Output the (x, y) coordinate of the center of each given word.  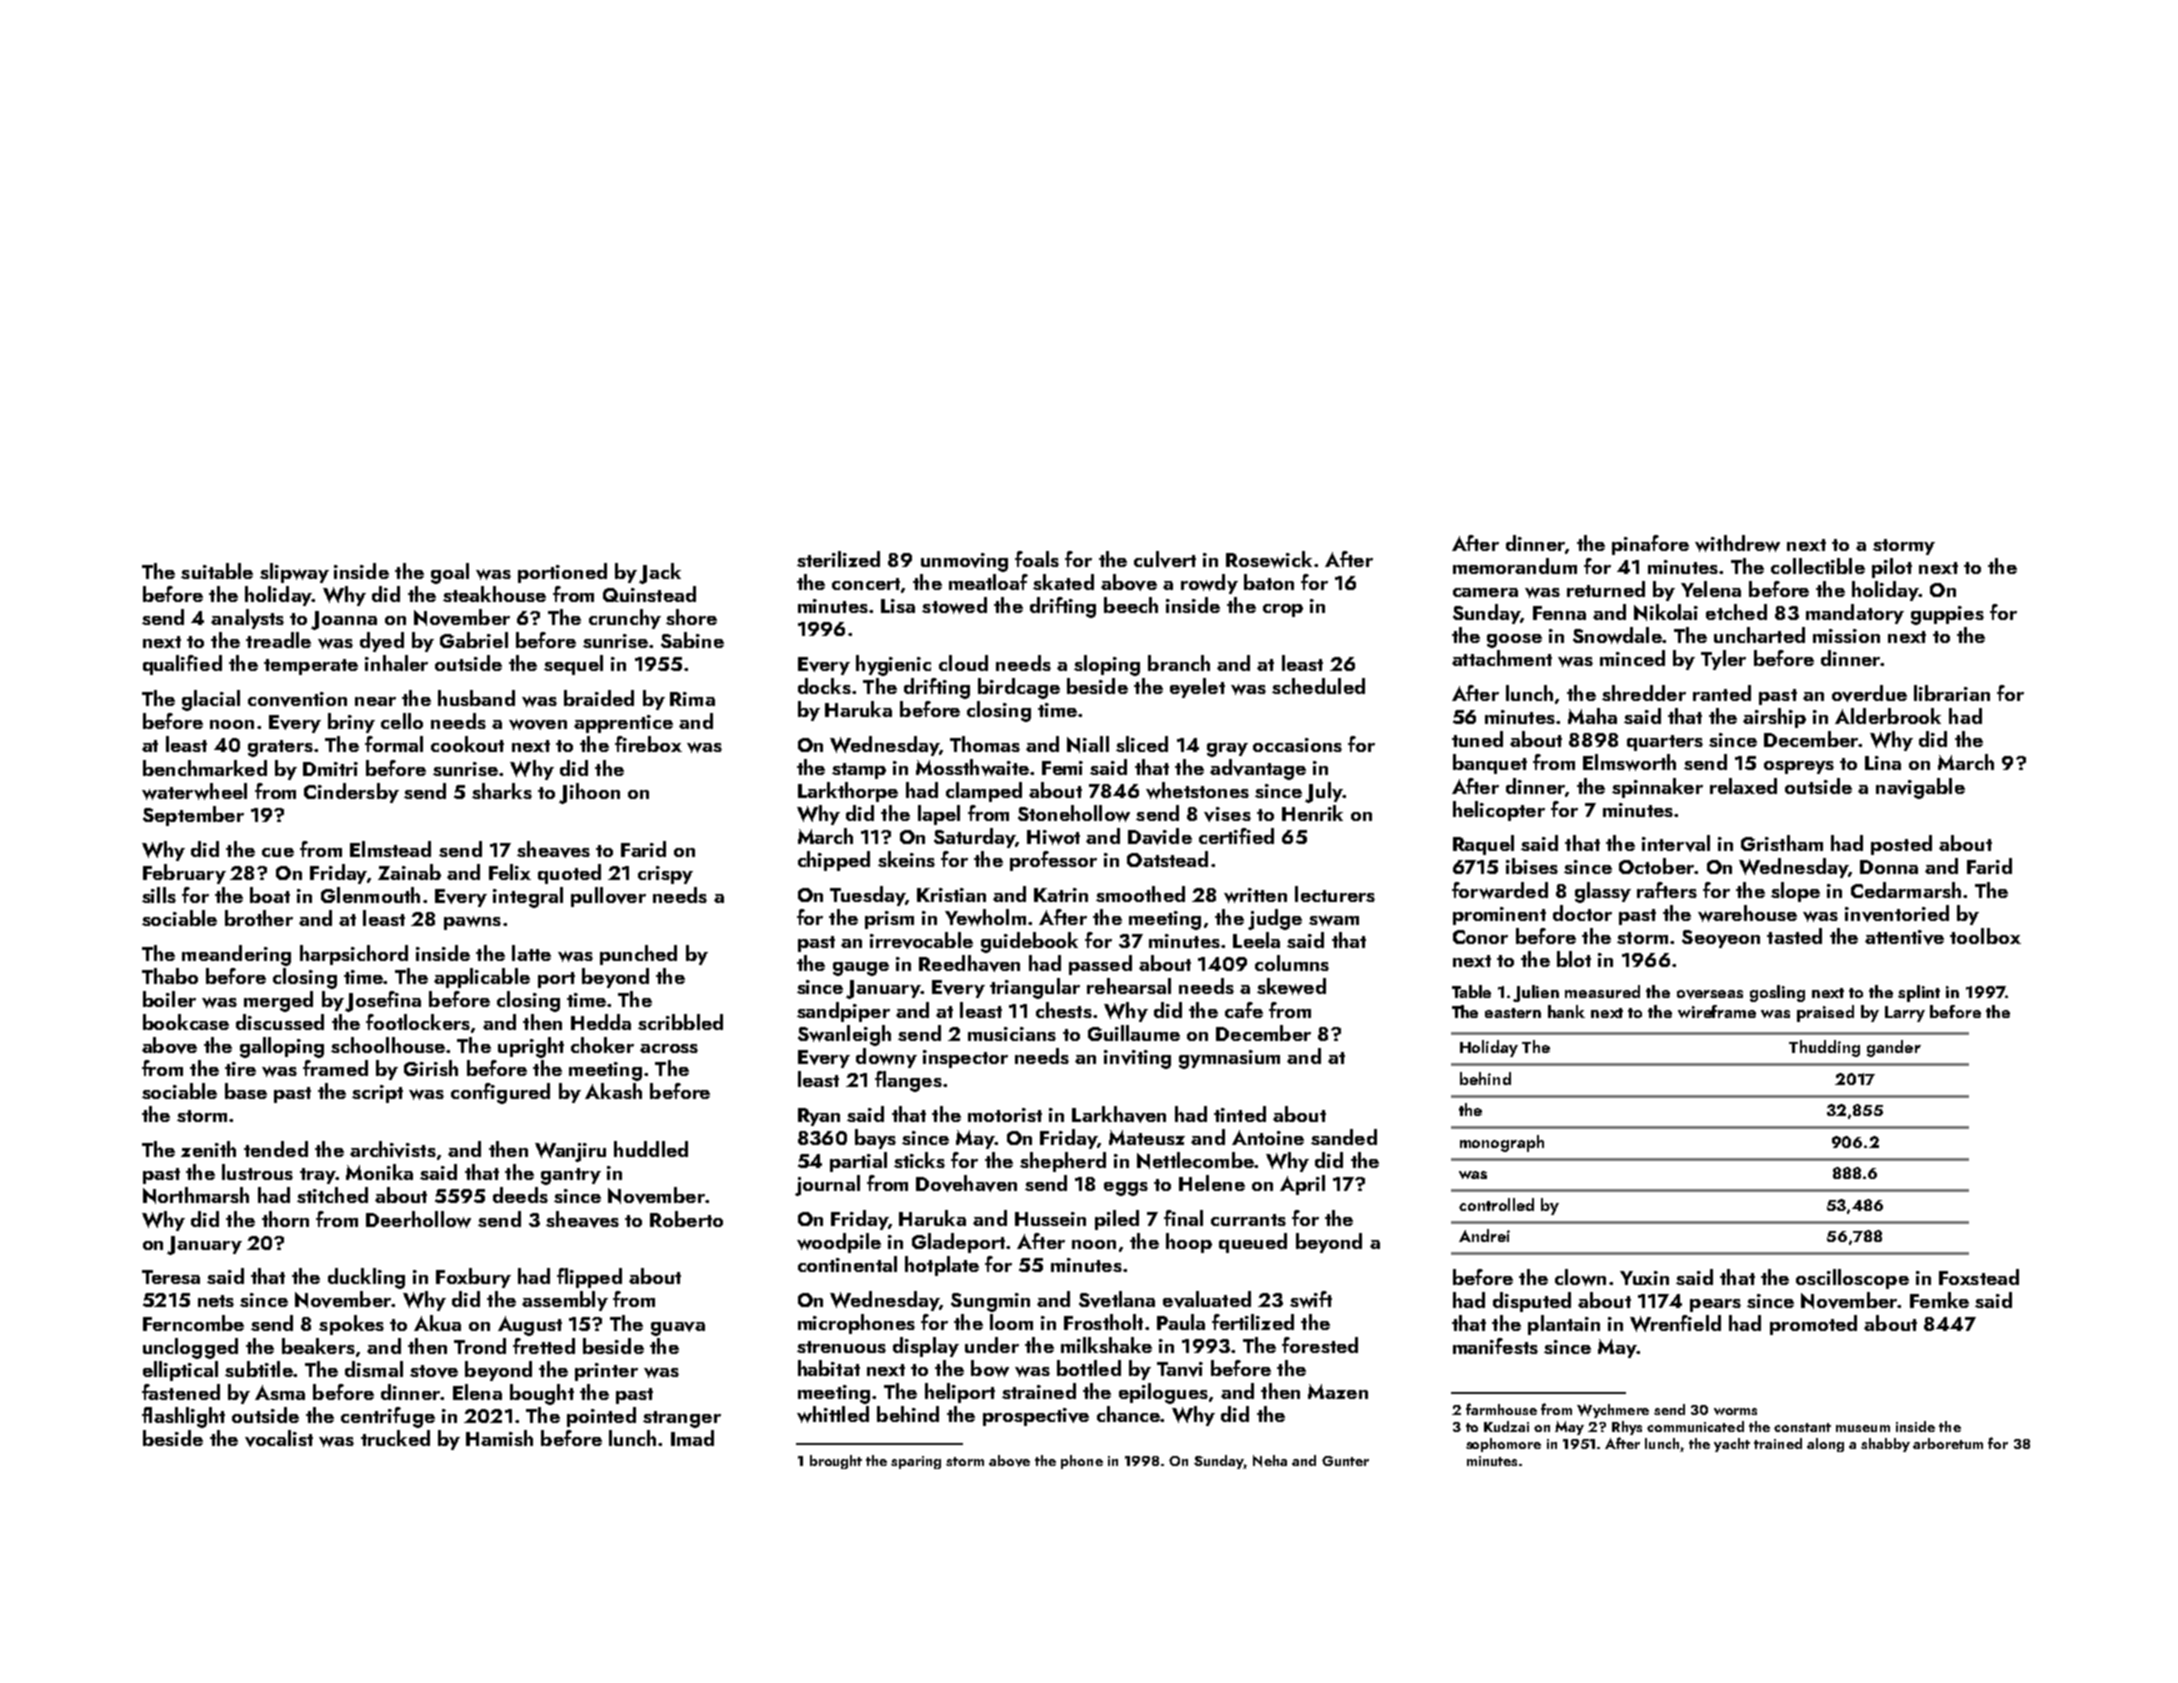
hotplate (942, 1266)
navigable (1920, 788)
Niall (1088, 744)
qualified (182, 665)
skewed (1291, 986)
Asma (280, 1392)
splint (1919, 993)
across (669, 1048)
